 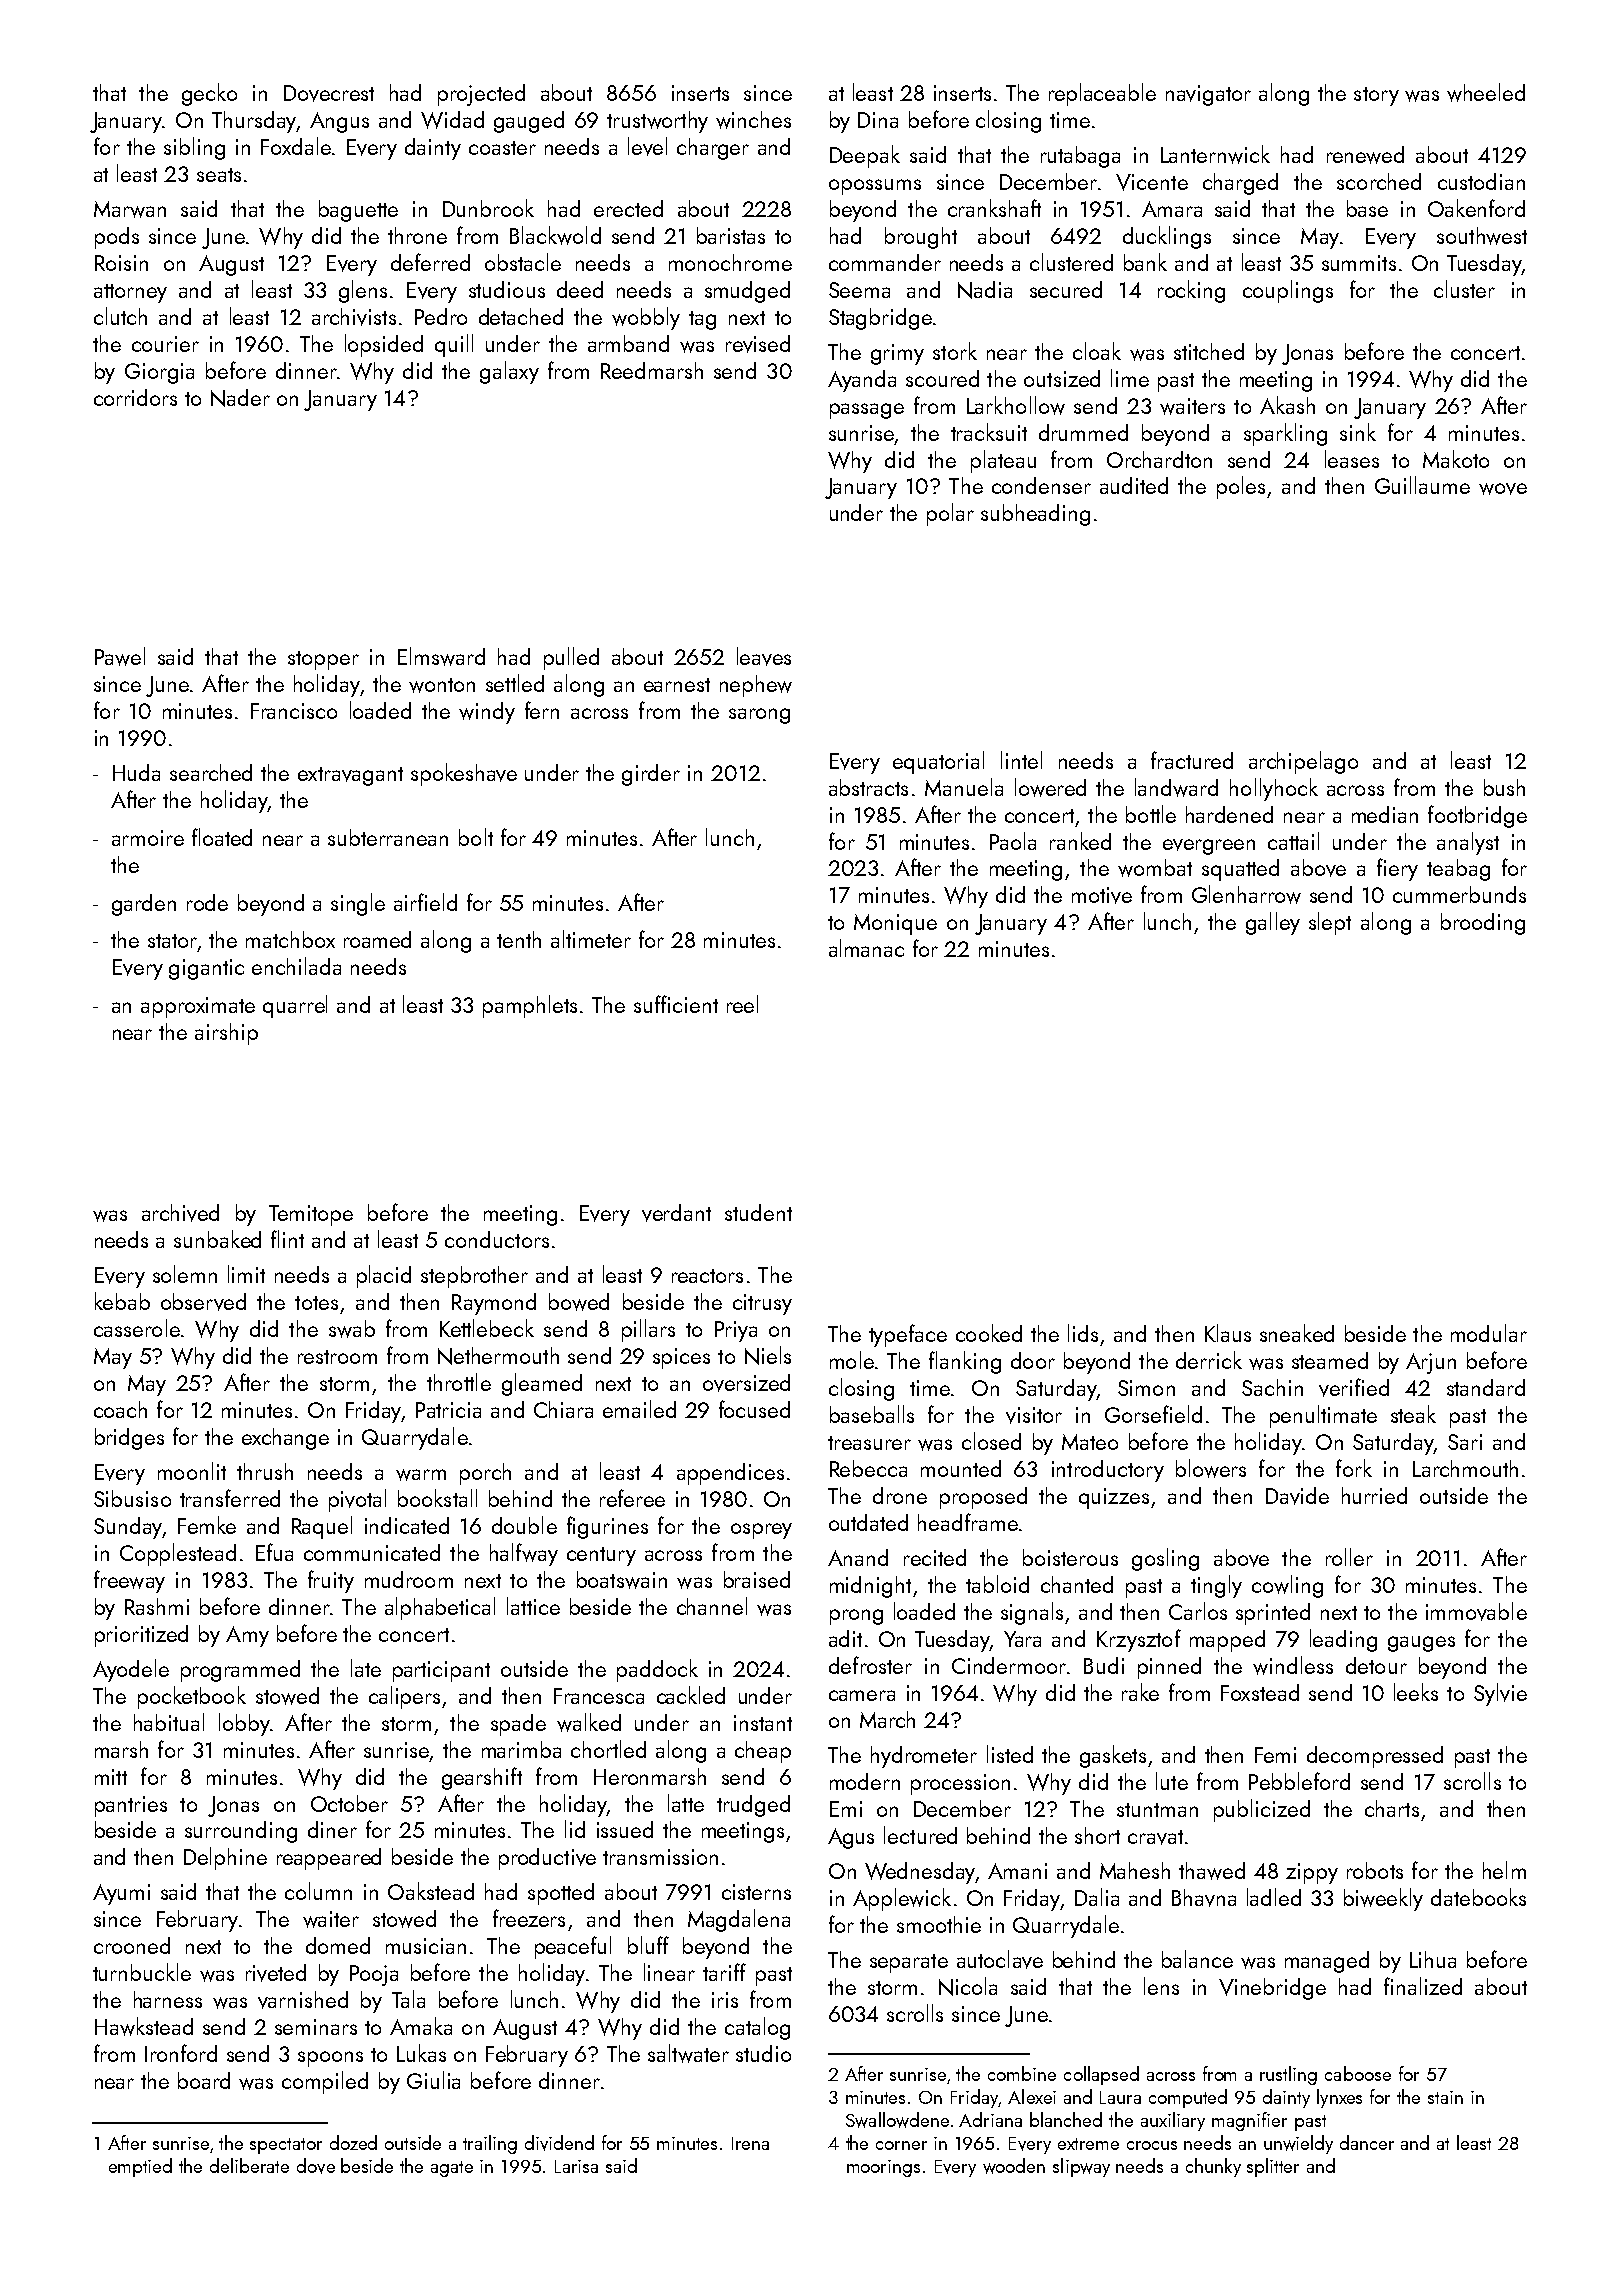 I want to click on slept, so click(x=1330, y=923).
